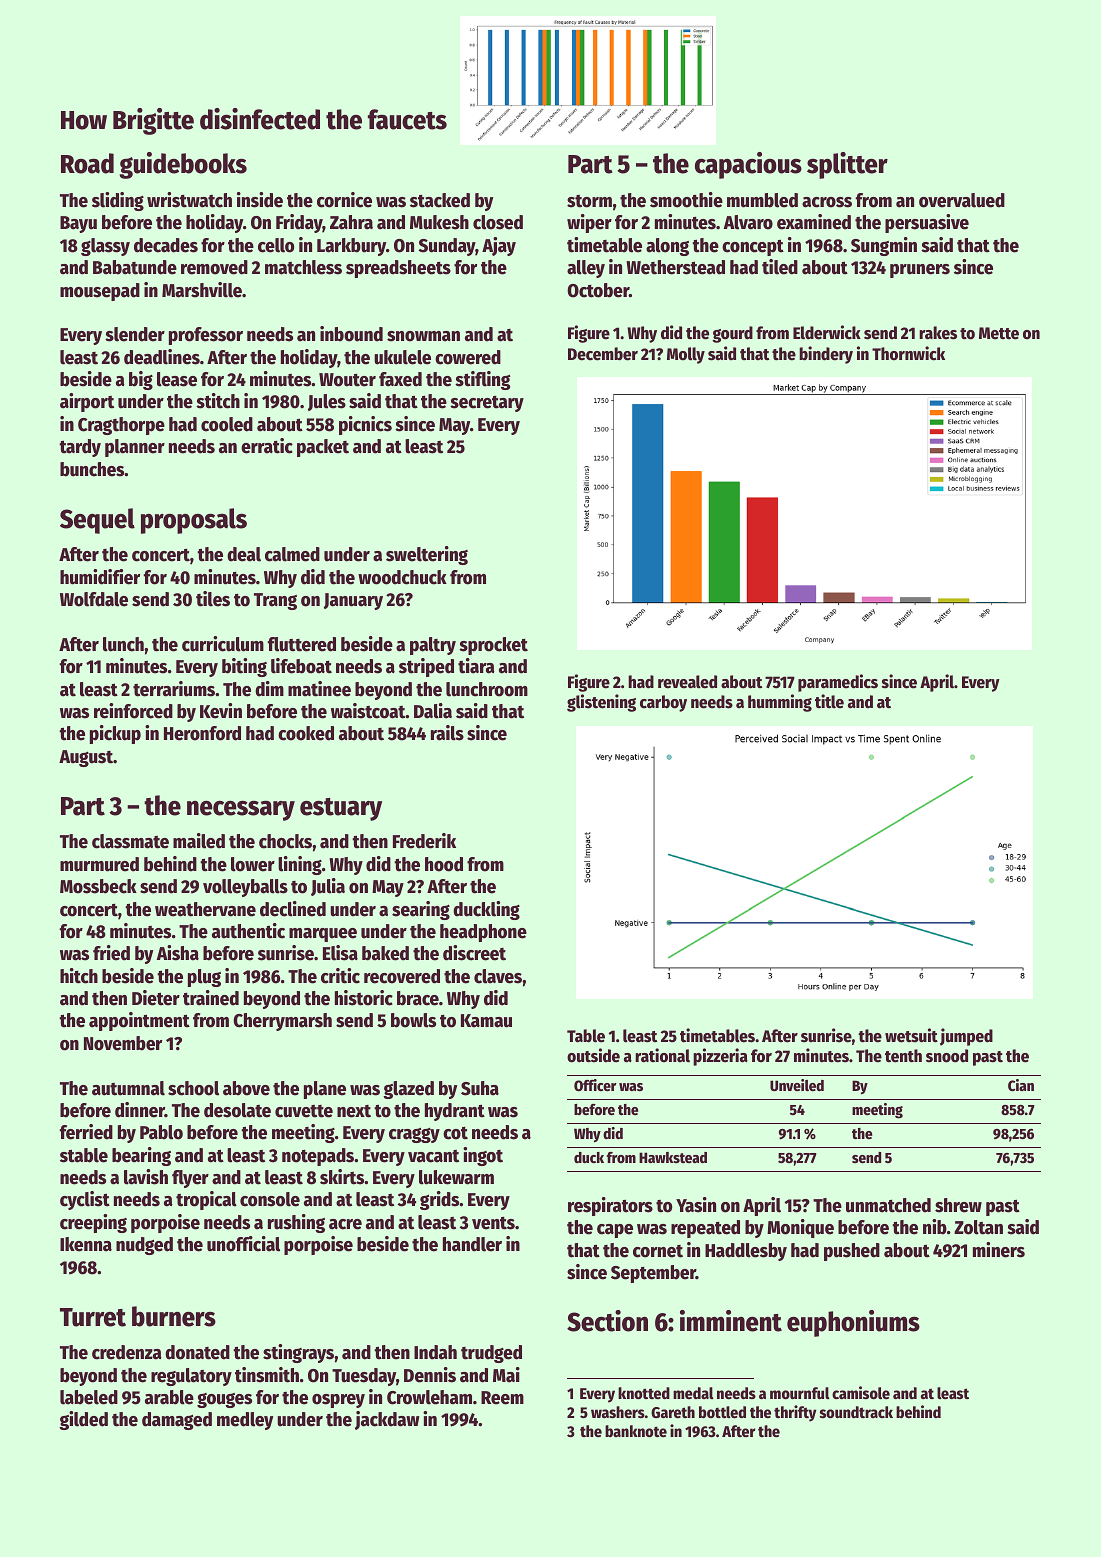 The height and width of the screenshot is (1557, 1101). What do you see at coordinates (601, 703) in the screenshot?
I see `glistening` at bounding box center [601, 703].
